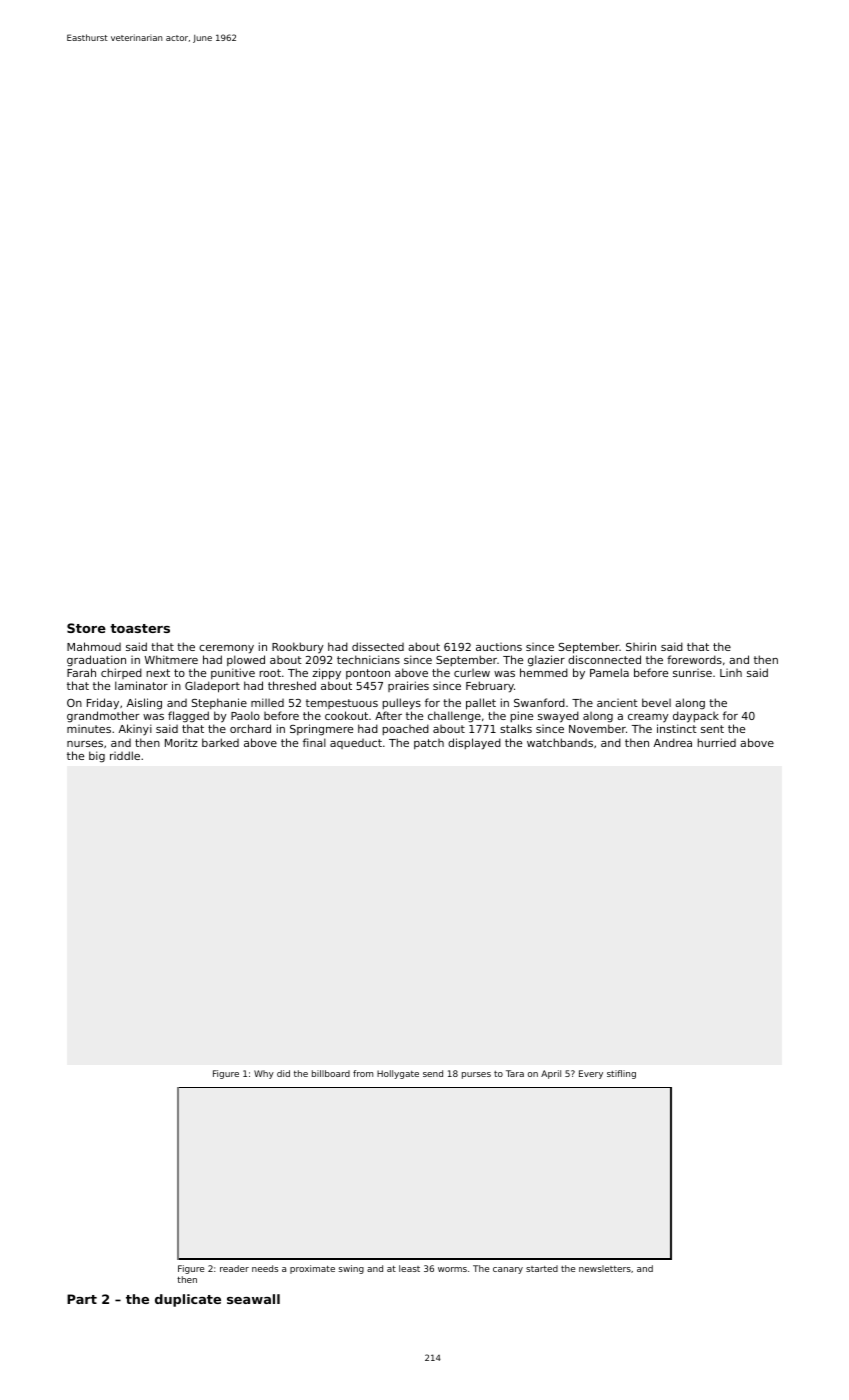  Describe the element at coordinates (508, 1270) in the screenshot. I see `canary` at that location.
